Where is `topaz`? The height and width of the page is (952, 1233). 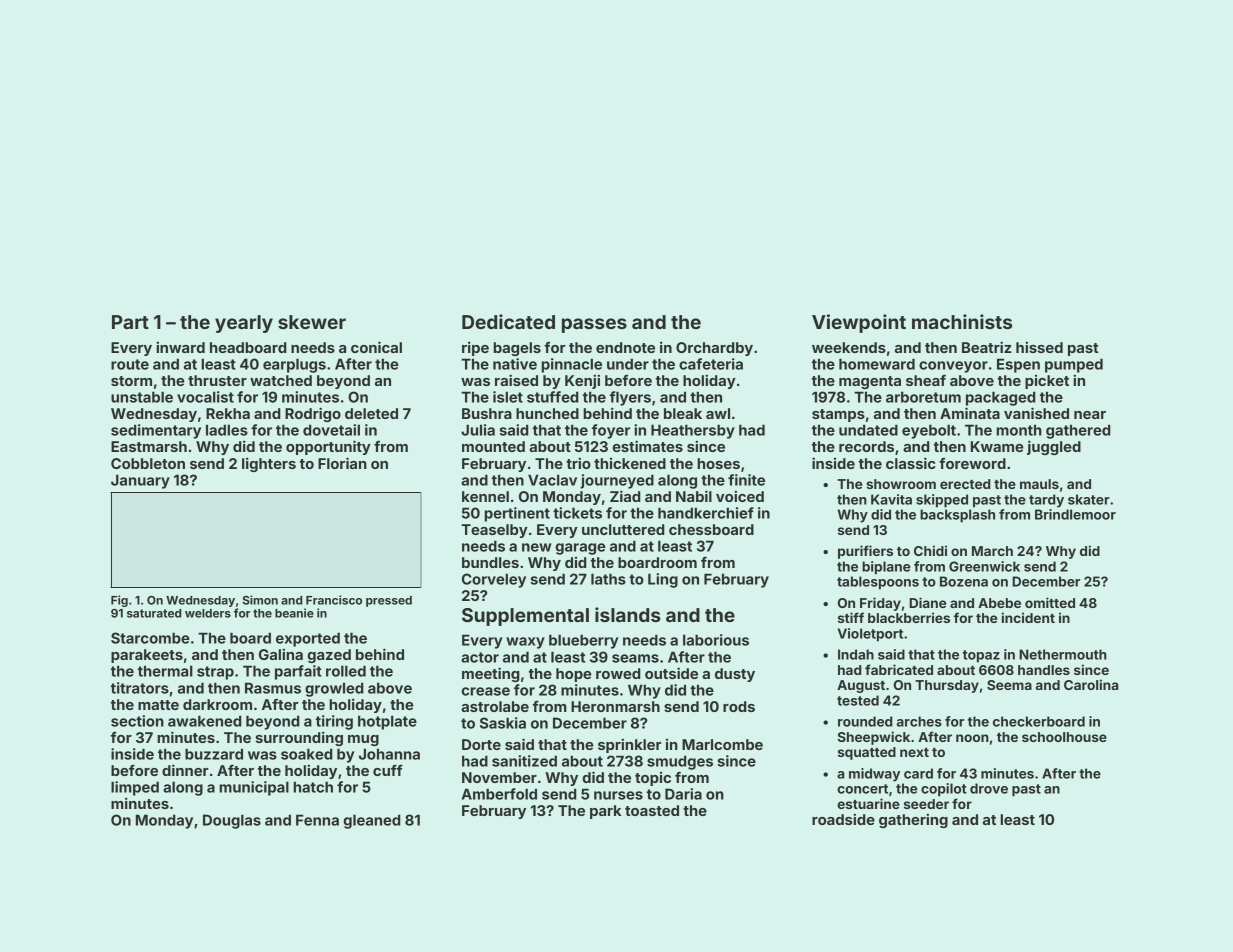 topaz is located at coordinates (981, 656).
